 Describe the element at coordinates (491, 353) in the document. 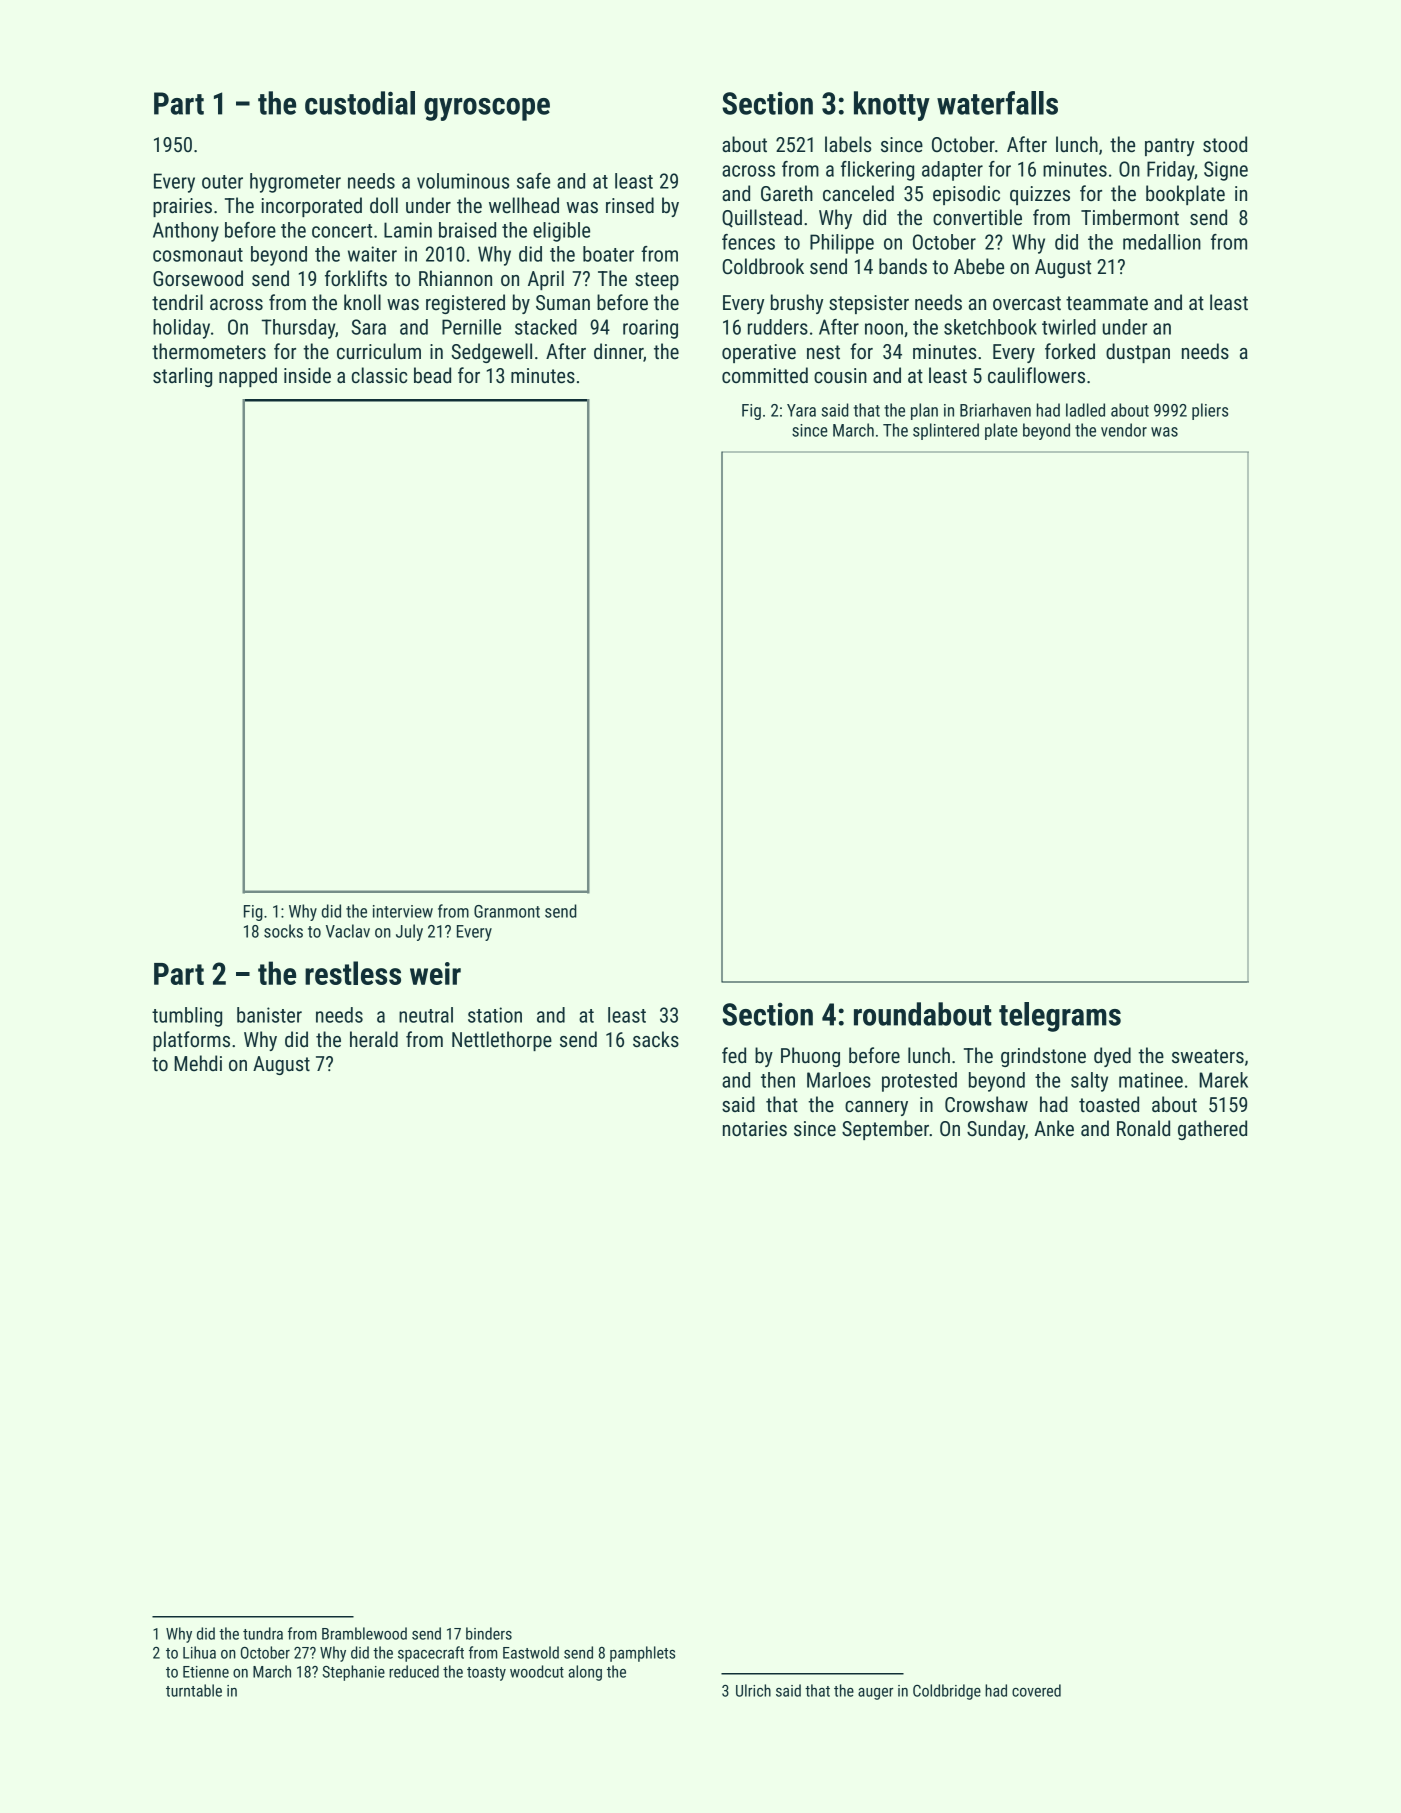

I see `Sedgewell` at that location.
